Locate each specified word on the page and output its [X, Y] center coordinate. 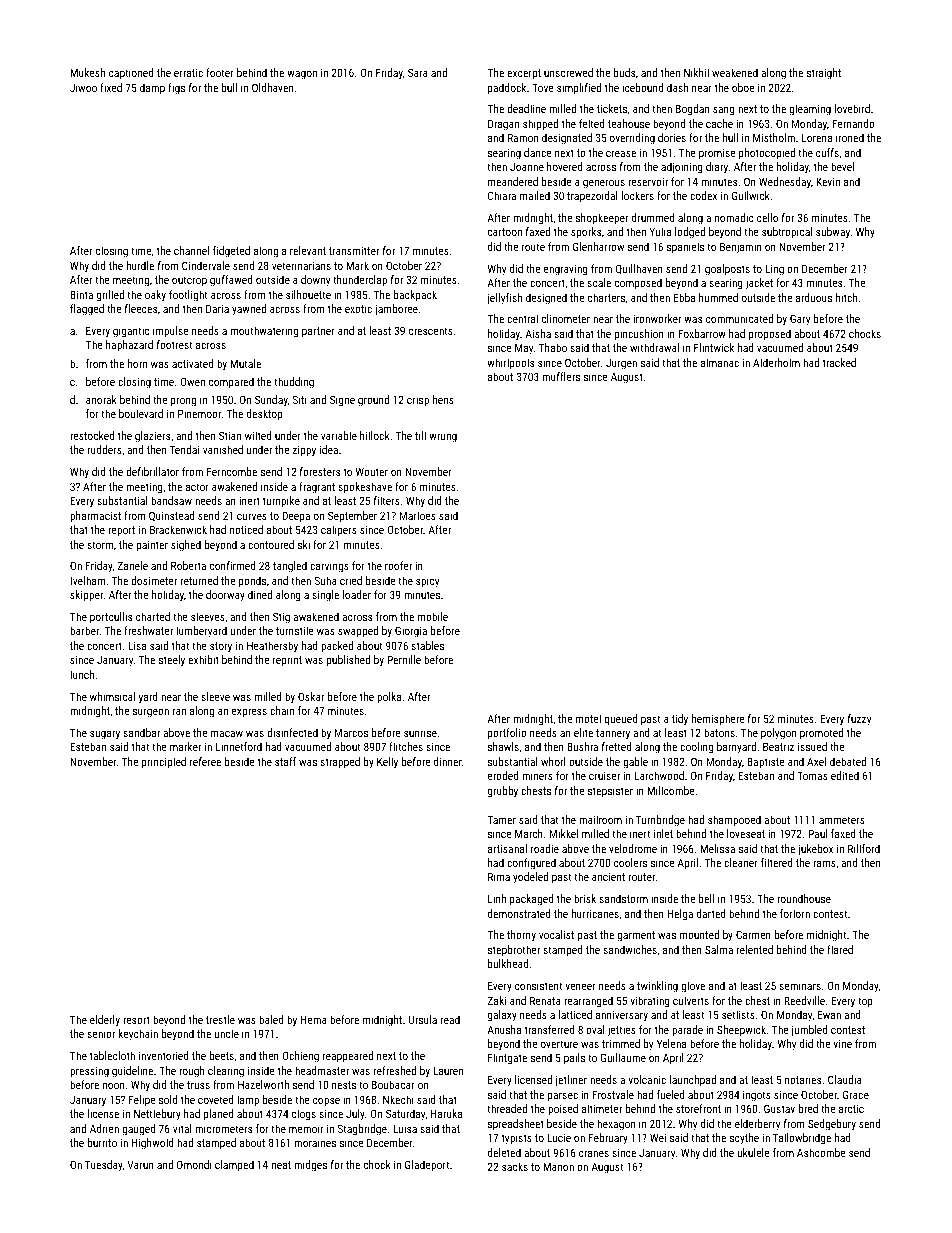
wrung [443, 438]
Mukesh [87, 72]
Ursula [423, 1019]
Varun [140, 1165]
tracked [839, 362]
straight [824, 74]
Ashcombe [821, 1152]
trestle [220, 1019]
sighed [186, 546]
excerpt [524, 74]
